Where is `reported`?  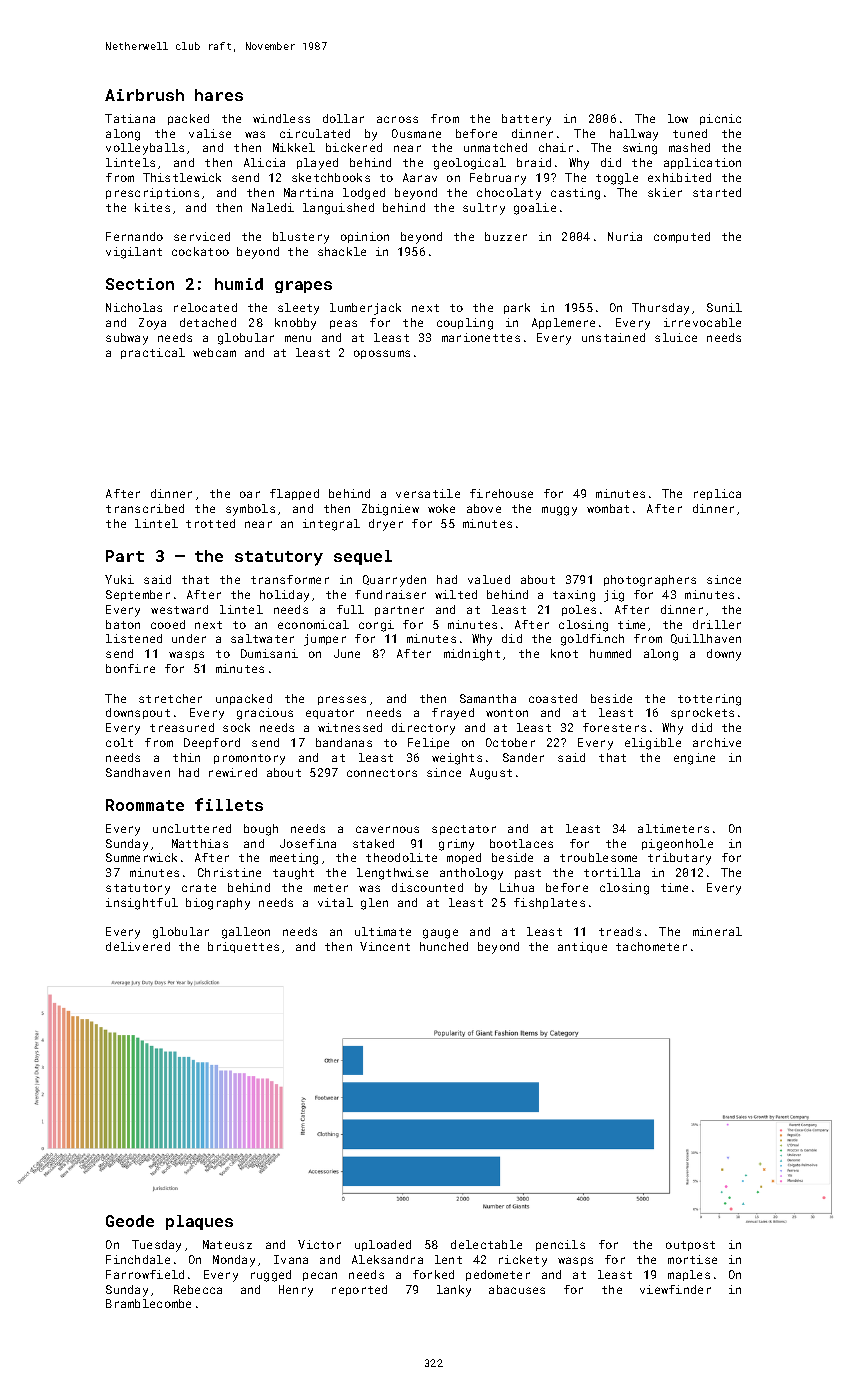 reported is located at coordinates (359, 1290).
